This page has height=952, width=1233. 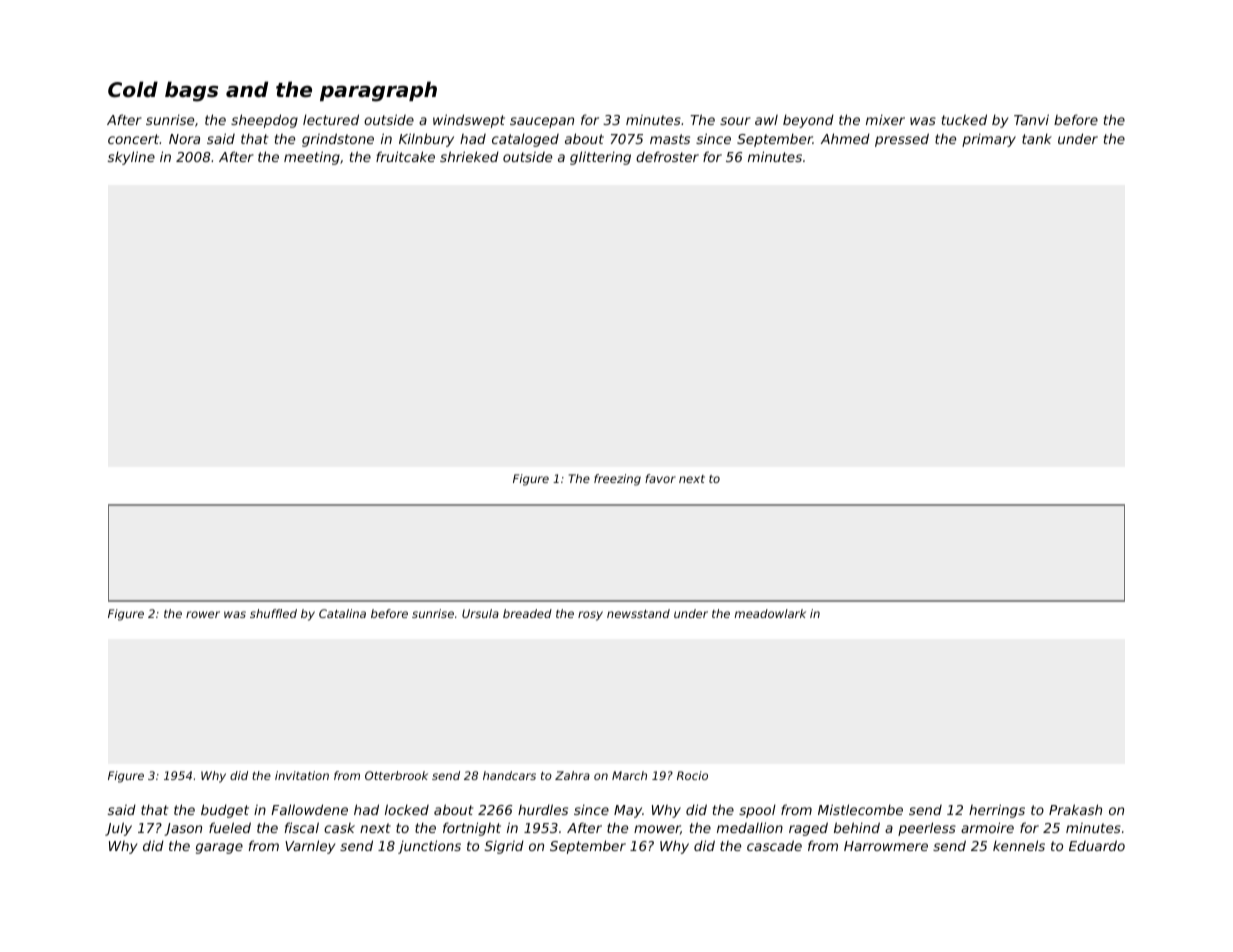 What do you see at coordinates (312, 158) in the page?
I see `meeting` at bounding box center [312, 158].
